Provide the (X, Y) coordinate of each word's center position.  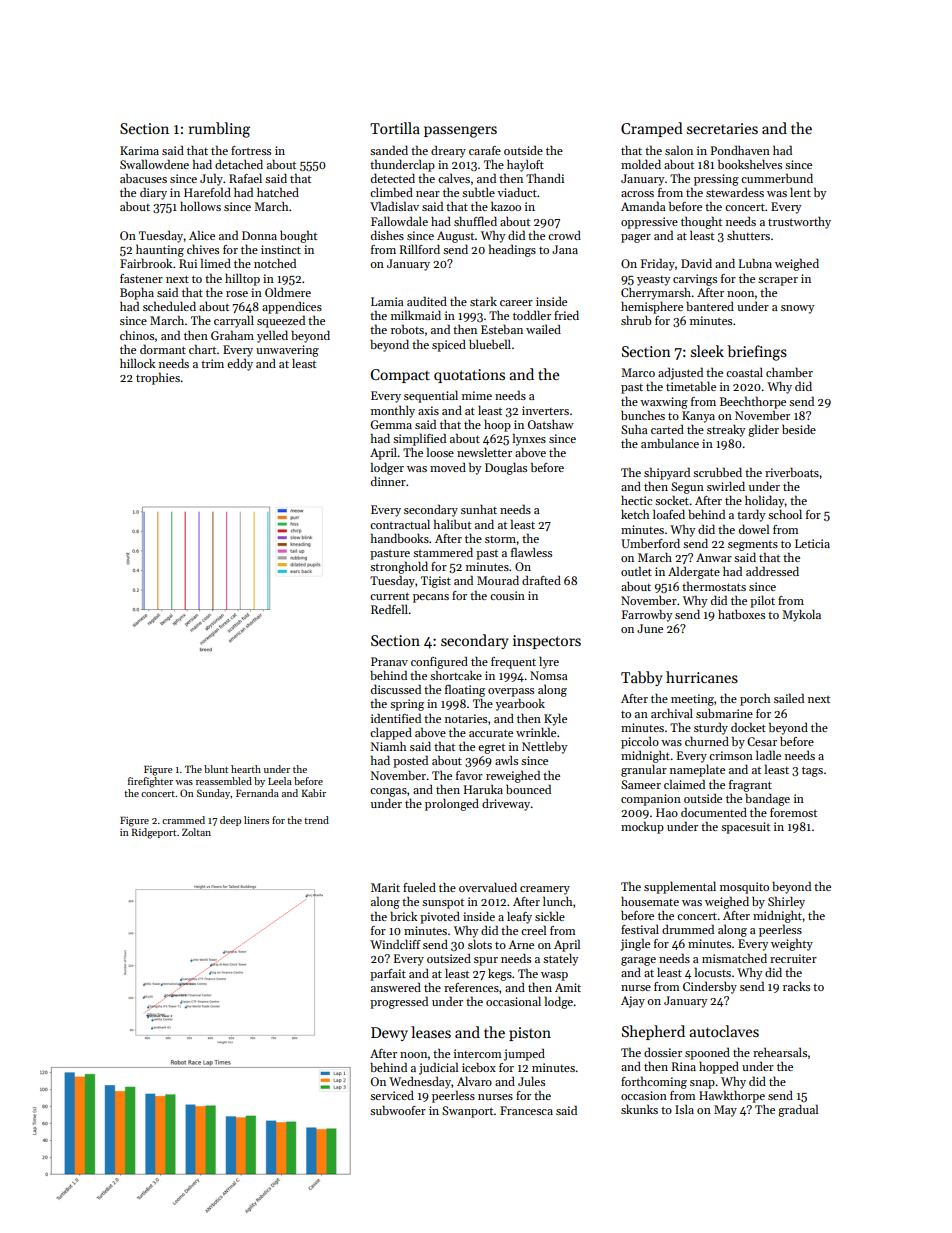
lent (800, 192)
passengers (460, 132)
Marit (385, 887)
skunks (639, 1109)
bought (298, 236)
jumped (524, 1054)
